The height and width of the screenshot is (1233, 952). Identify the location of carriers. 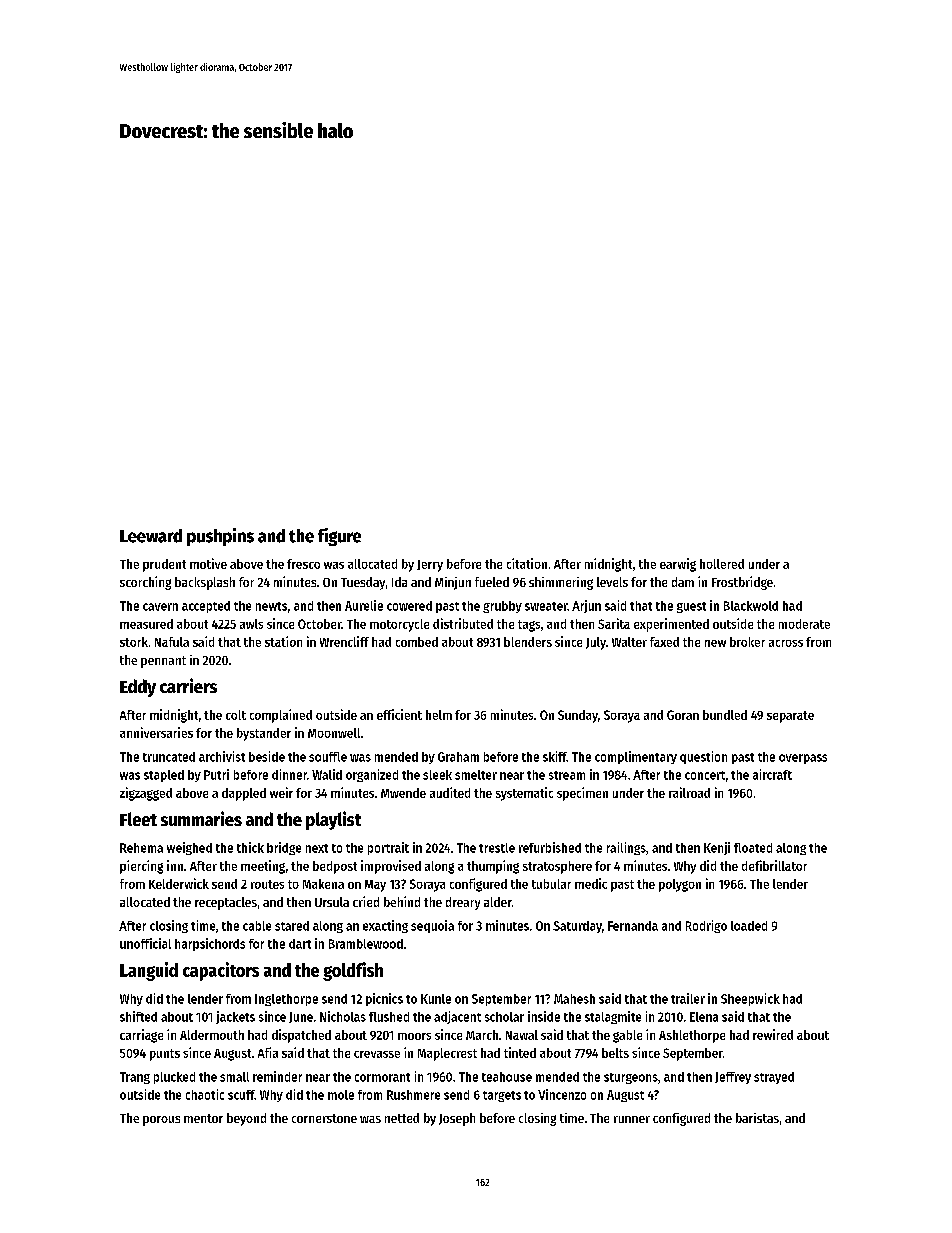
(188, 685).
